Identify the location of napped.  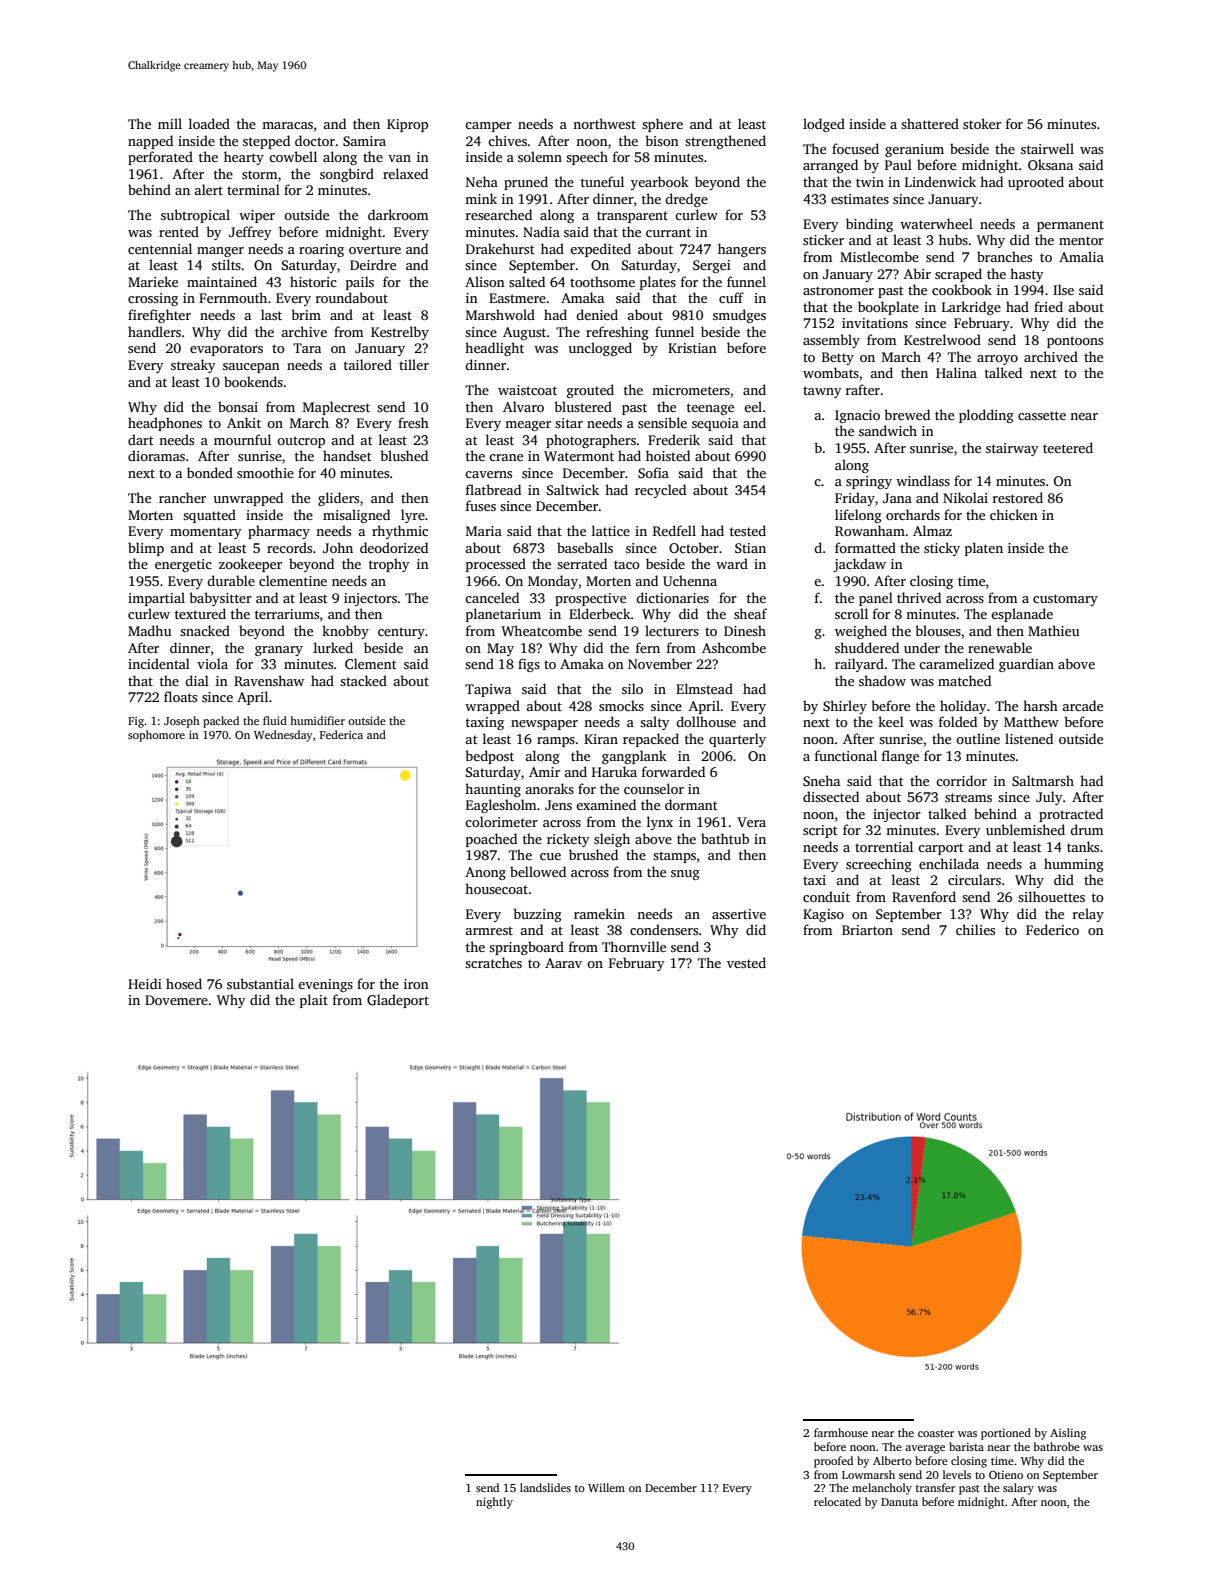
(150, 142).
